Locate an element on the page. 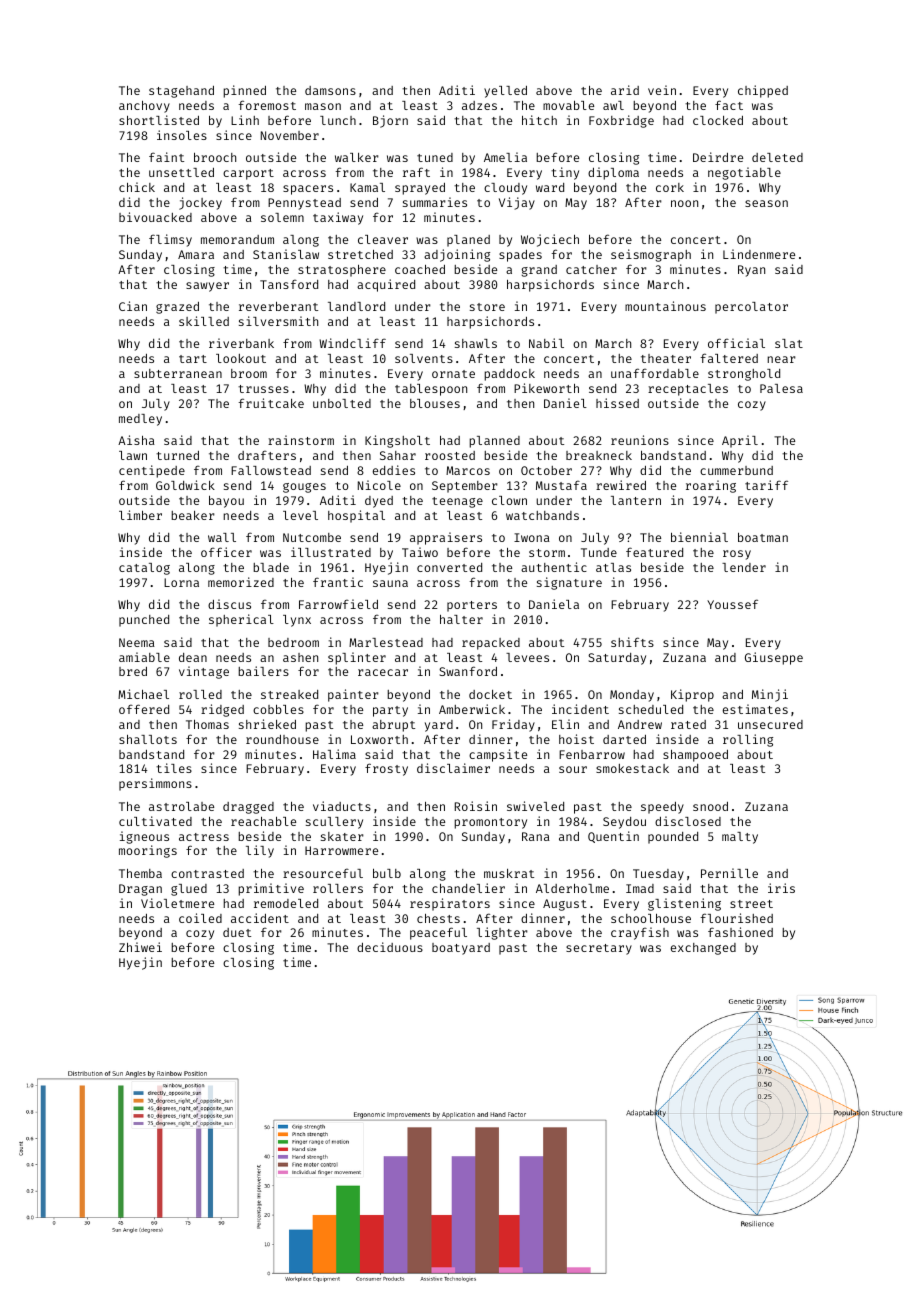 This document has width=924, height=1308. Alderholme is located at coordinates (572, 888).
